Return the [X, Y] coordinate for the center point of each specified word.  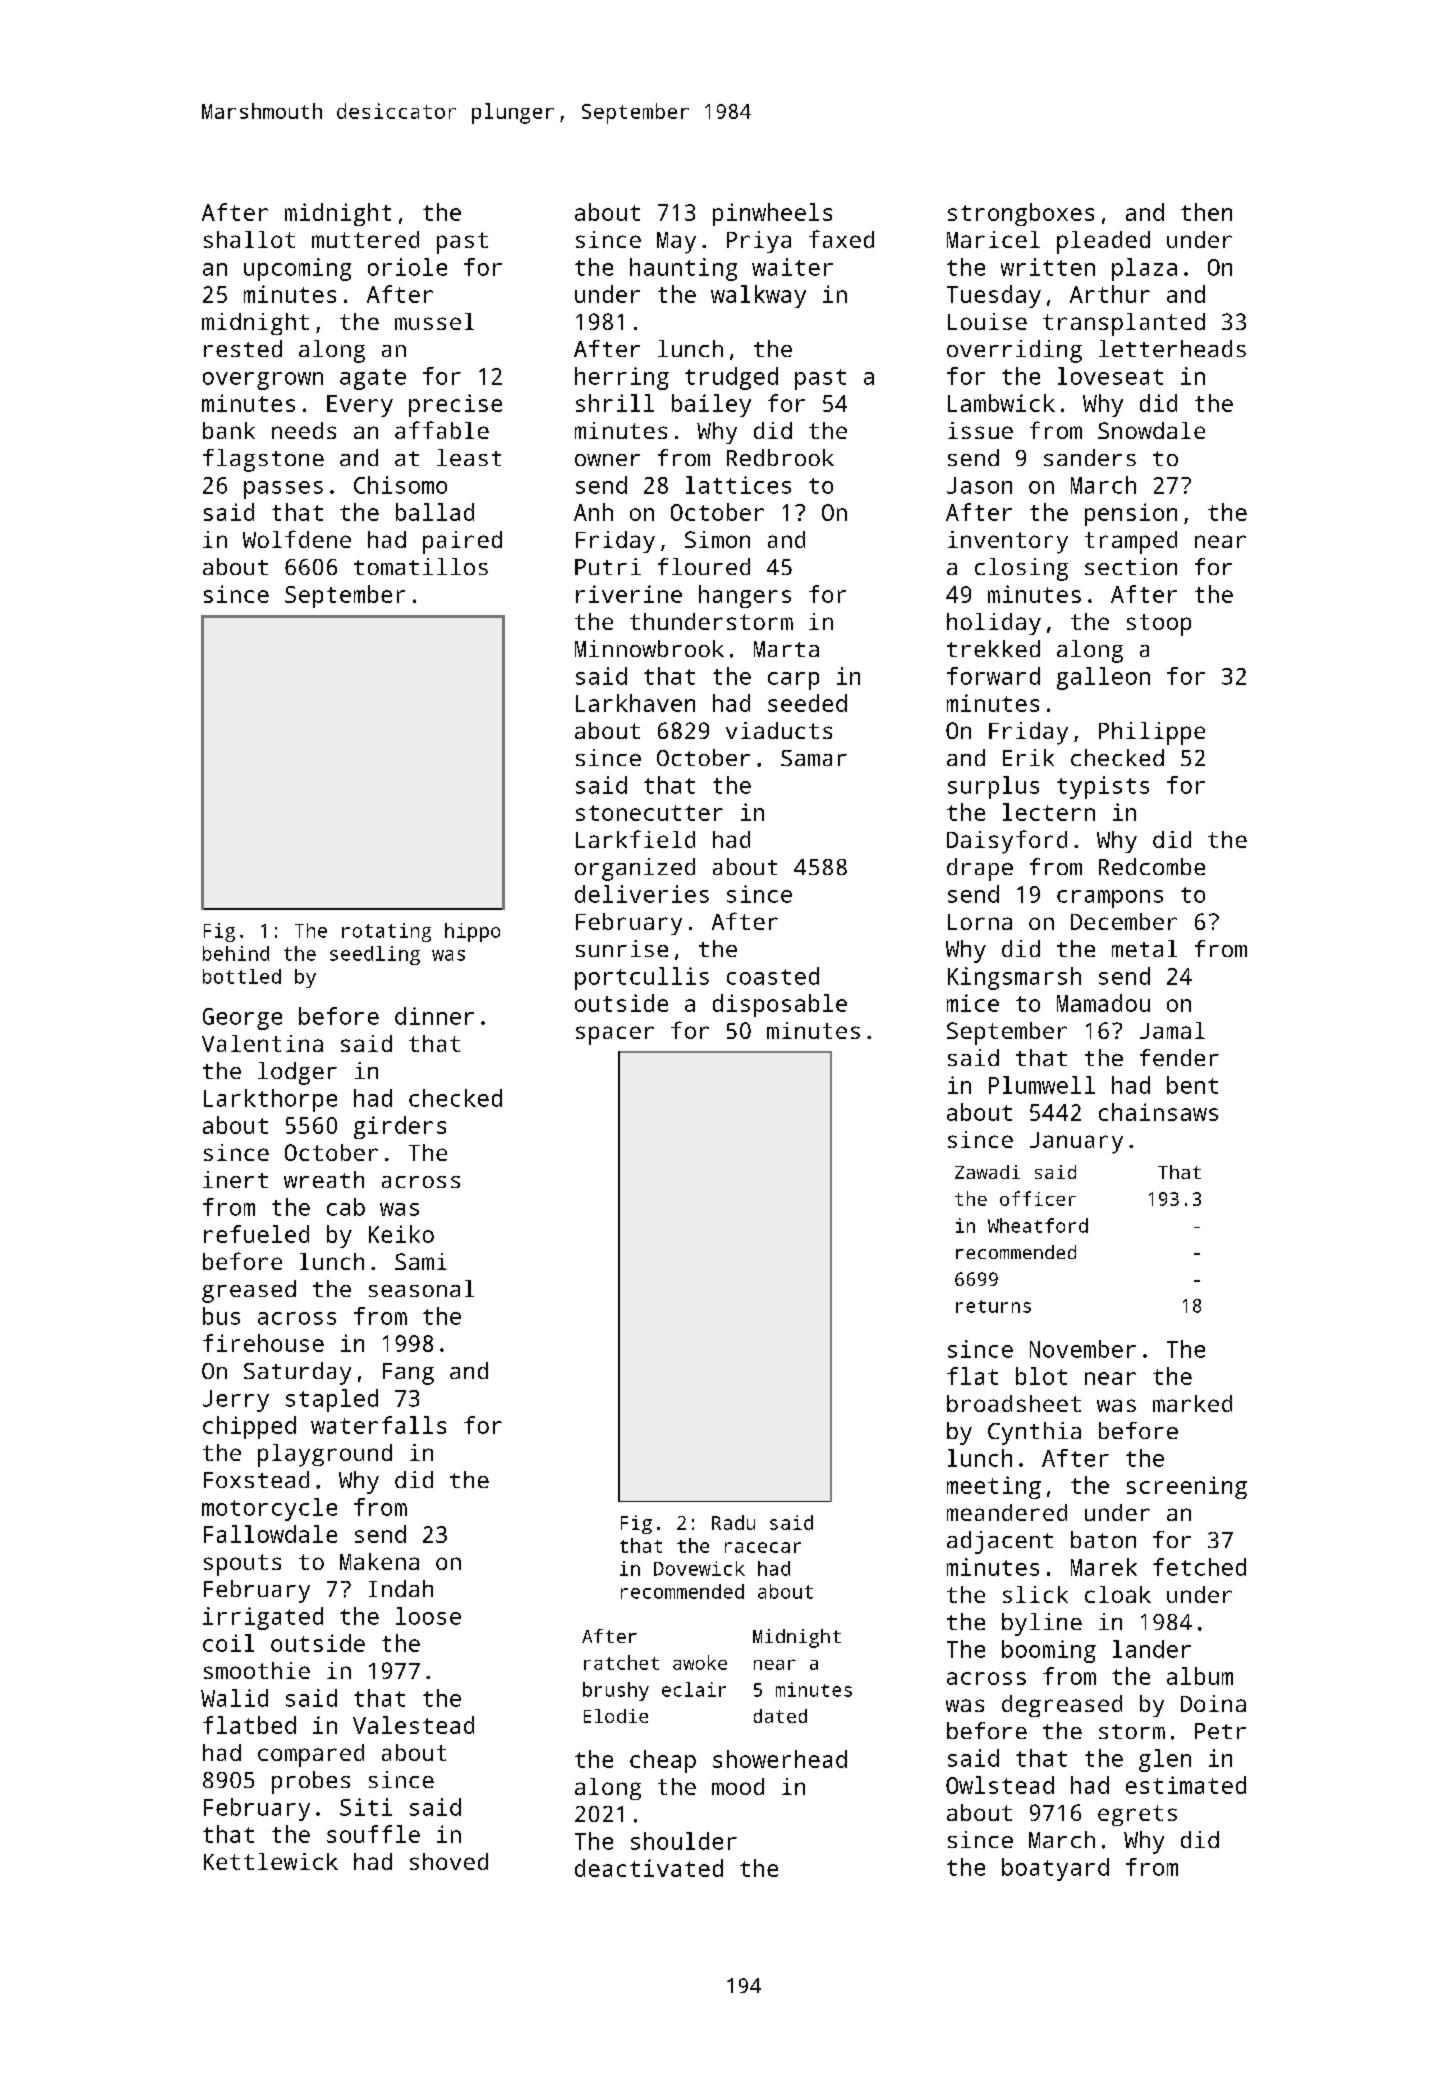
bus [221, 1316]
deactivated [649, 1868]
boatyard [1055, 1869]
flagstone [263, 460]
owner [607, 460]
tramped [1131, 542]
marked [1192, 1403]
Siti [366, 1807]
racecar [763, 1547]
